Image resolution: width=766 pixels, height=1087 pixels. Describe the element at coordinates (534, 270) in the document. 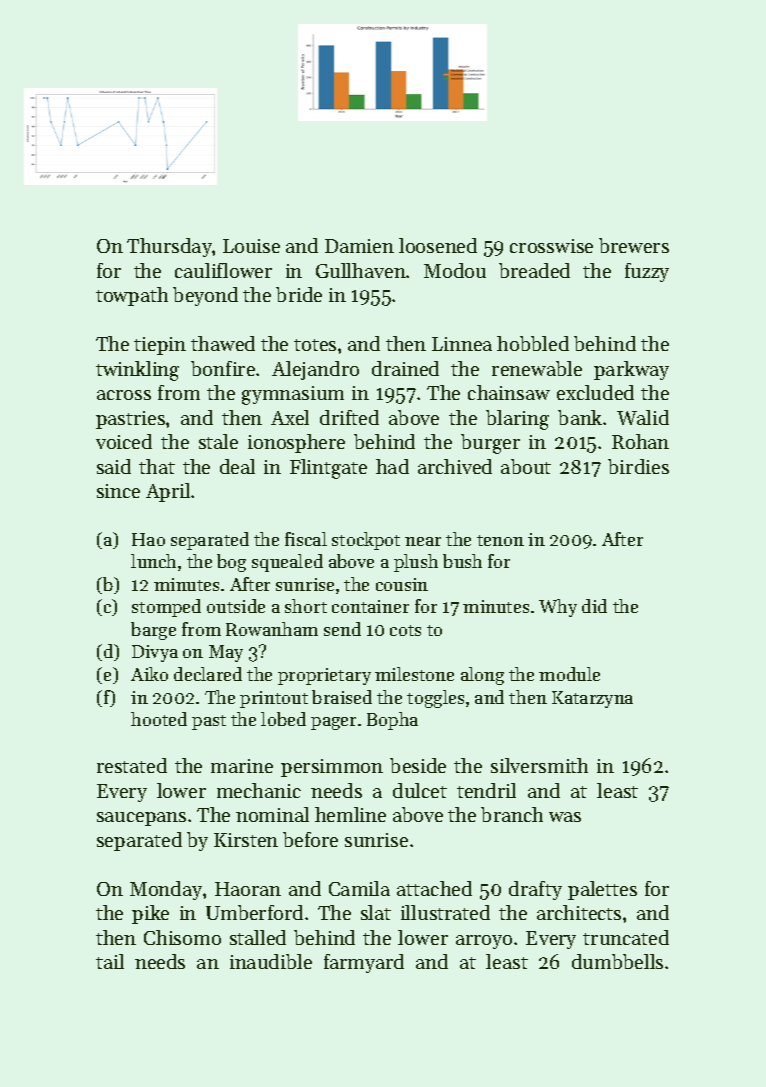

I see `breaded` at that location.
